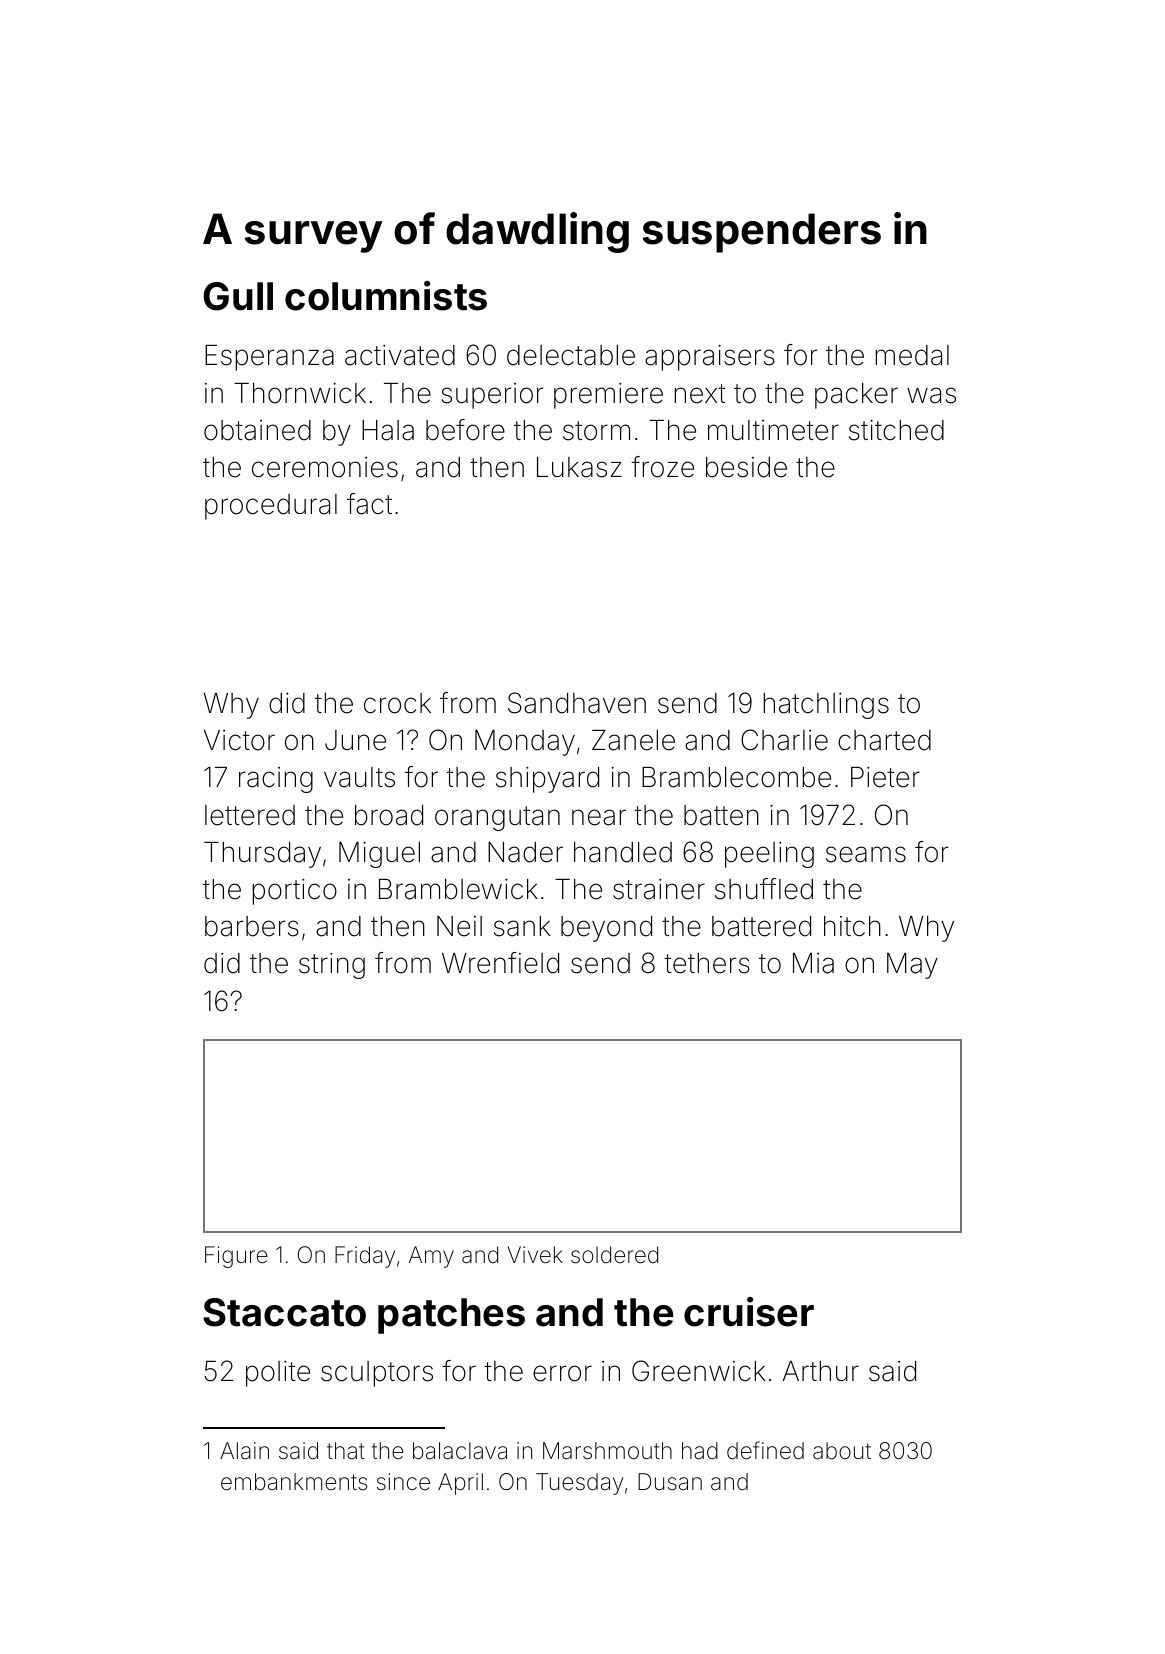 The height and width of the screenshot is (1654, 1165). Describe the element at coordinates (295, 892) in the screenshot. I see `portico` at that location.
